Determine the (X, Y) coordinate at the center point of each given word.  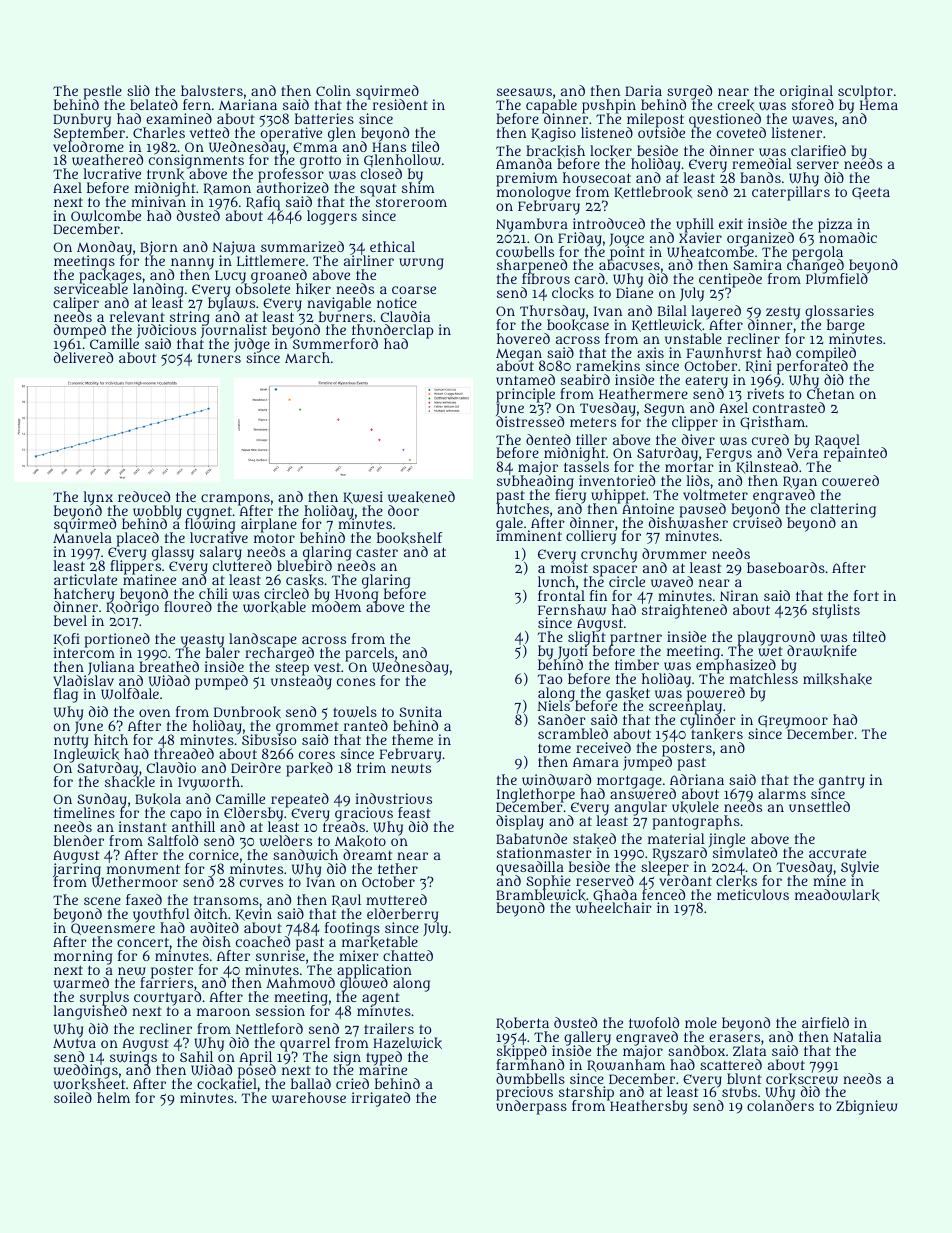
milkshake (837, 679)
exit (731, 223)
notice (397, 302)
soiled (73, 1097)
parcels (370, 654)
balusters (212, 90)
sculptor (865, 92)
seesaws (524, 92)
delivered (83, 357)
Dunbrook (247, 712)
